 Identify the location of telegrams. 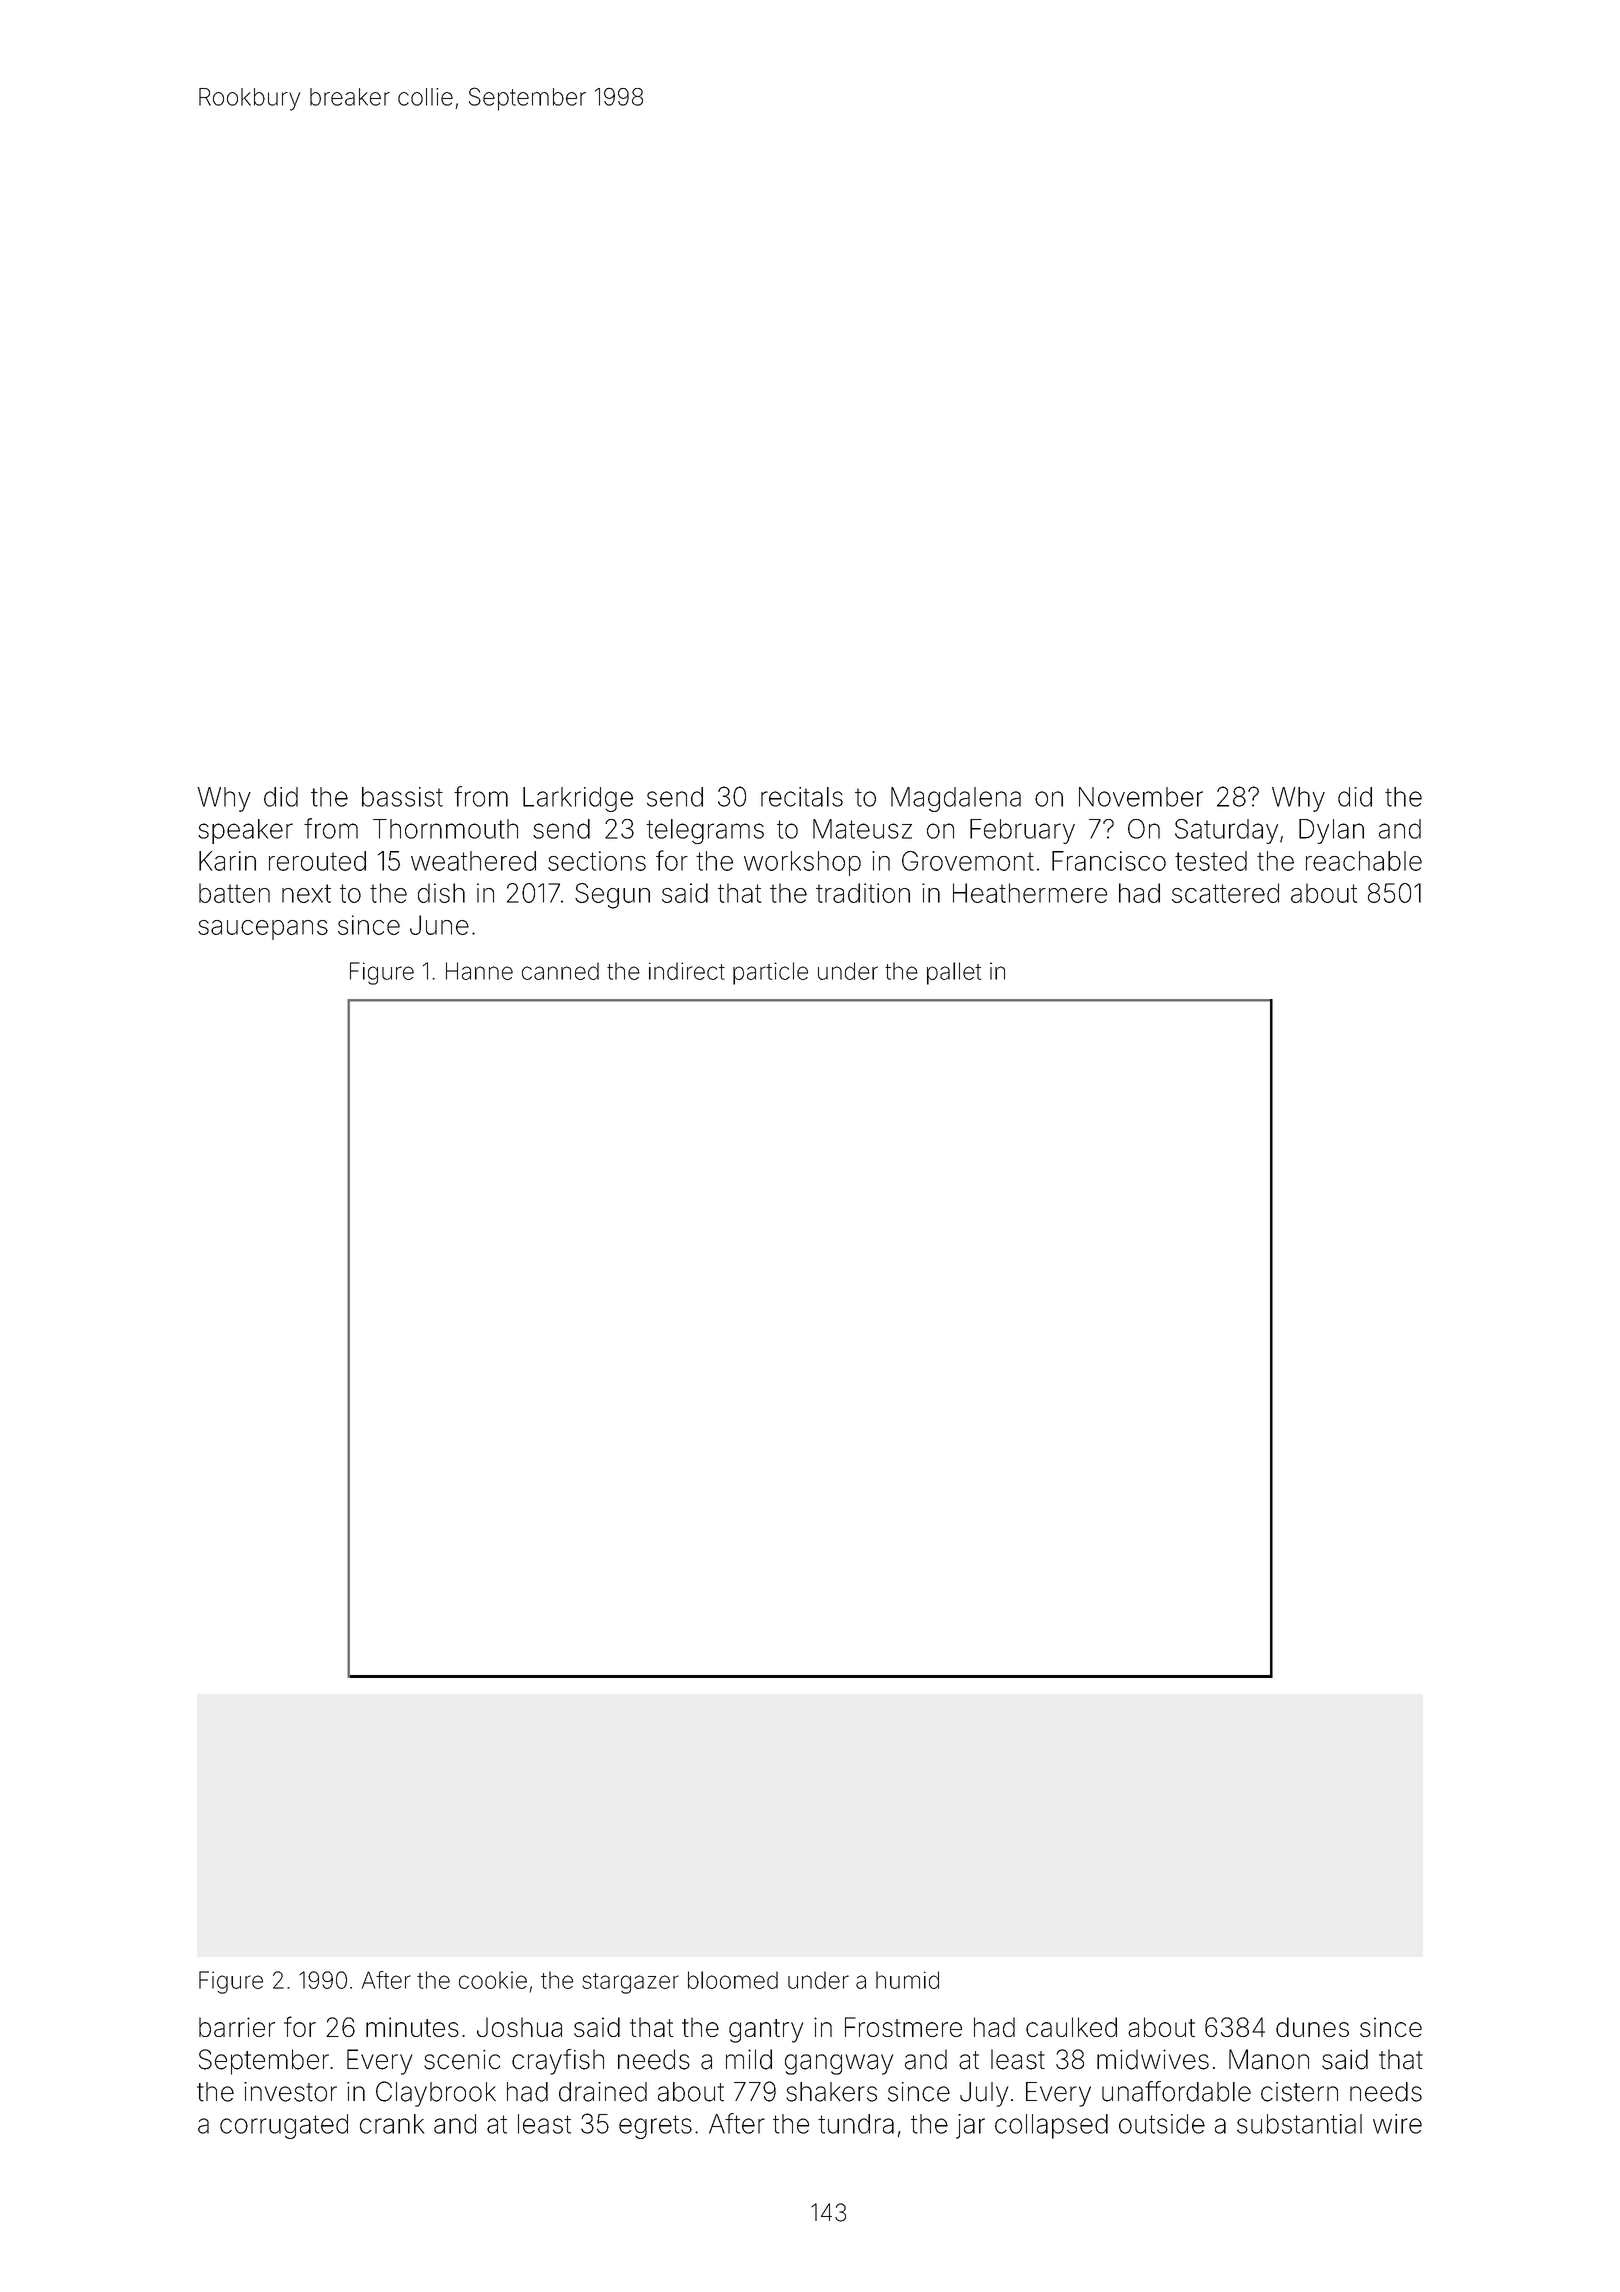
(705, 831).
